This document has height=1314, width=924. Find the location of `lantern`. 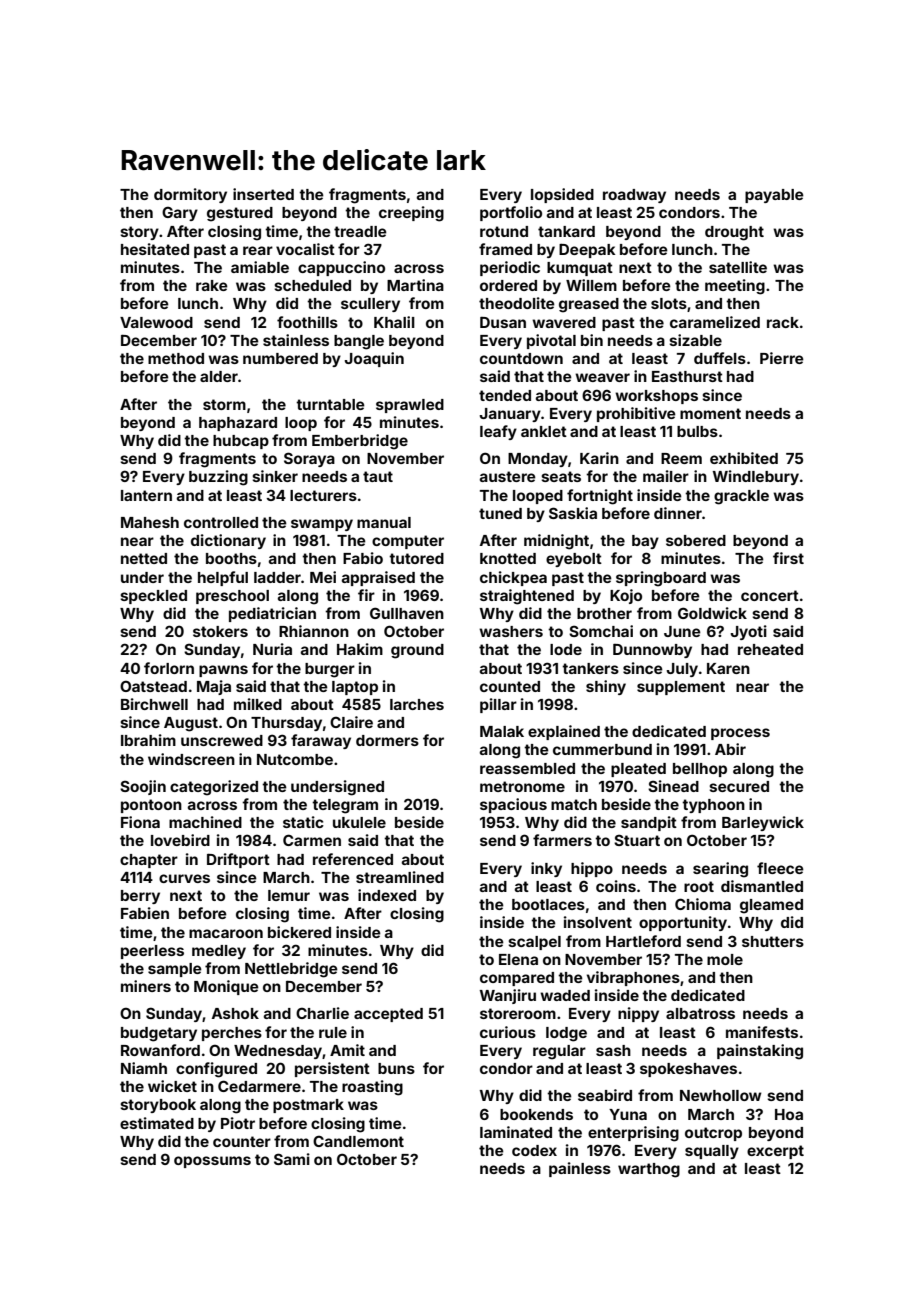

lantern is located at coordinates (146, 495).
